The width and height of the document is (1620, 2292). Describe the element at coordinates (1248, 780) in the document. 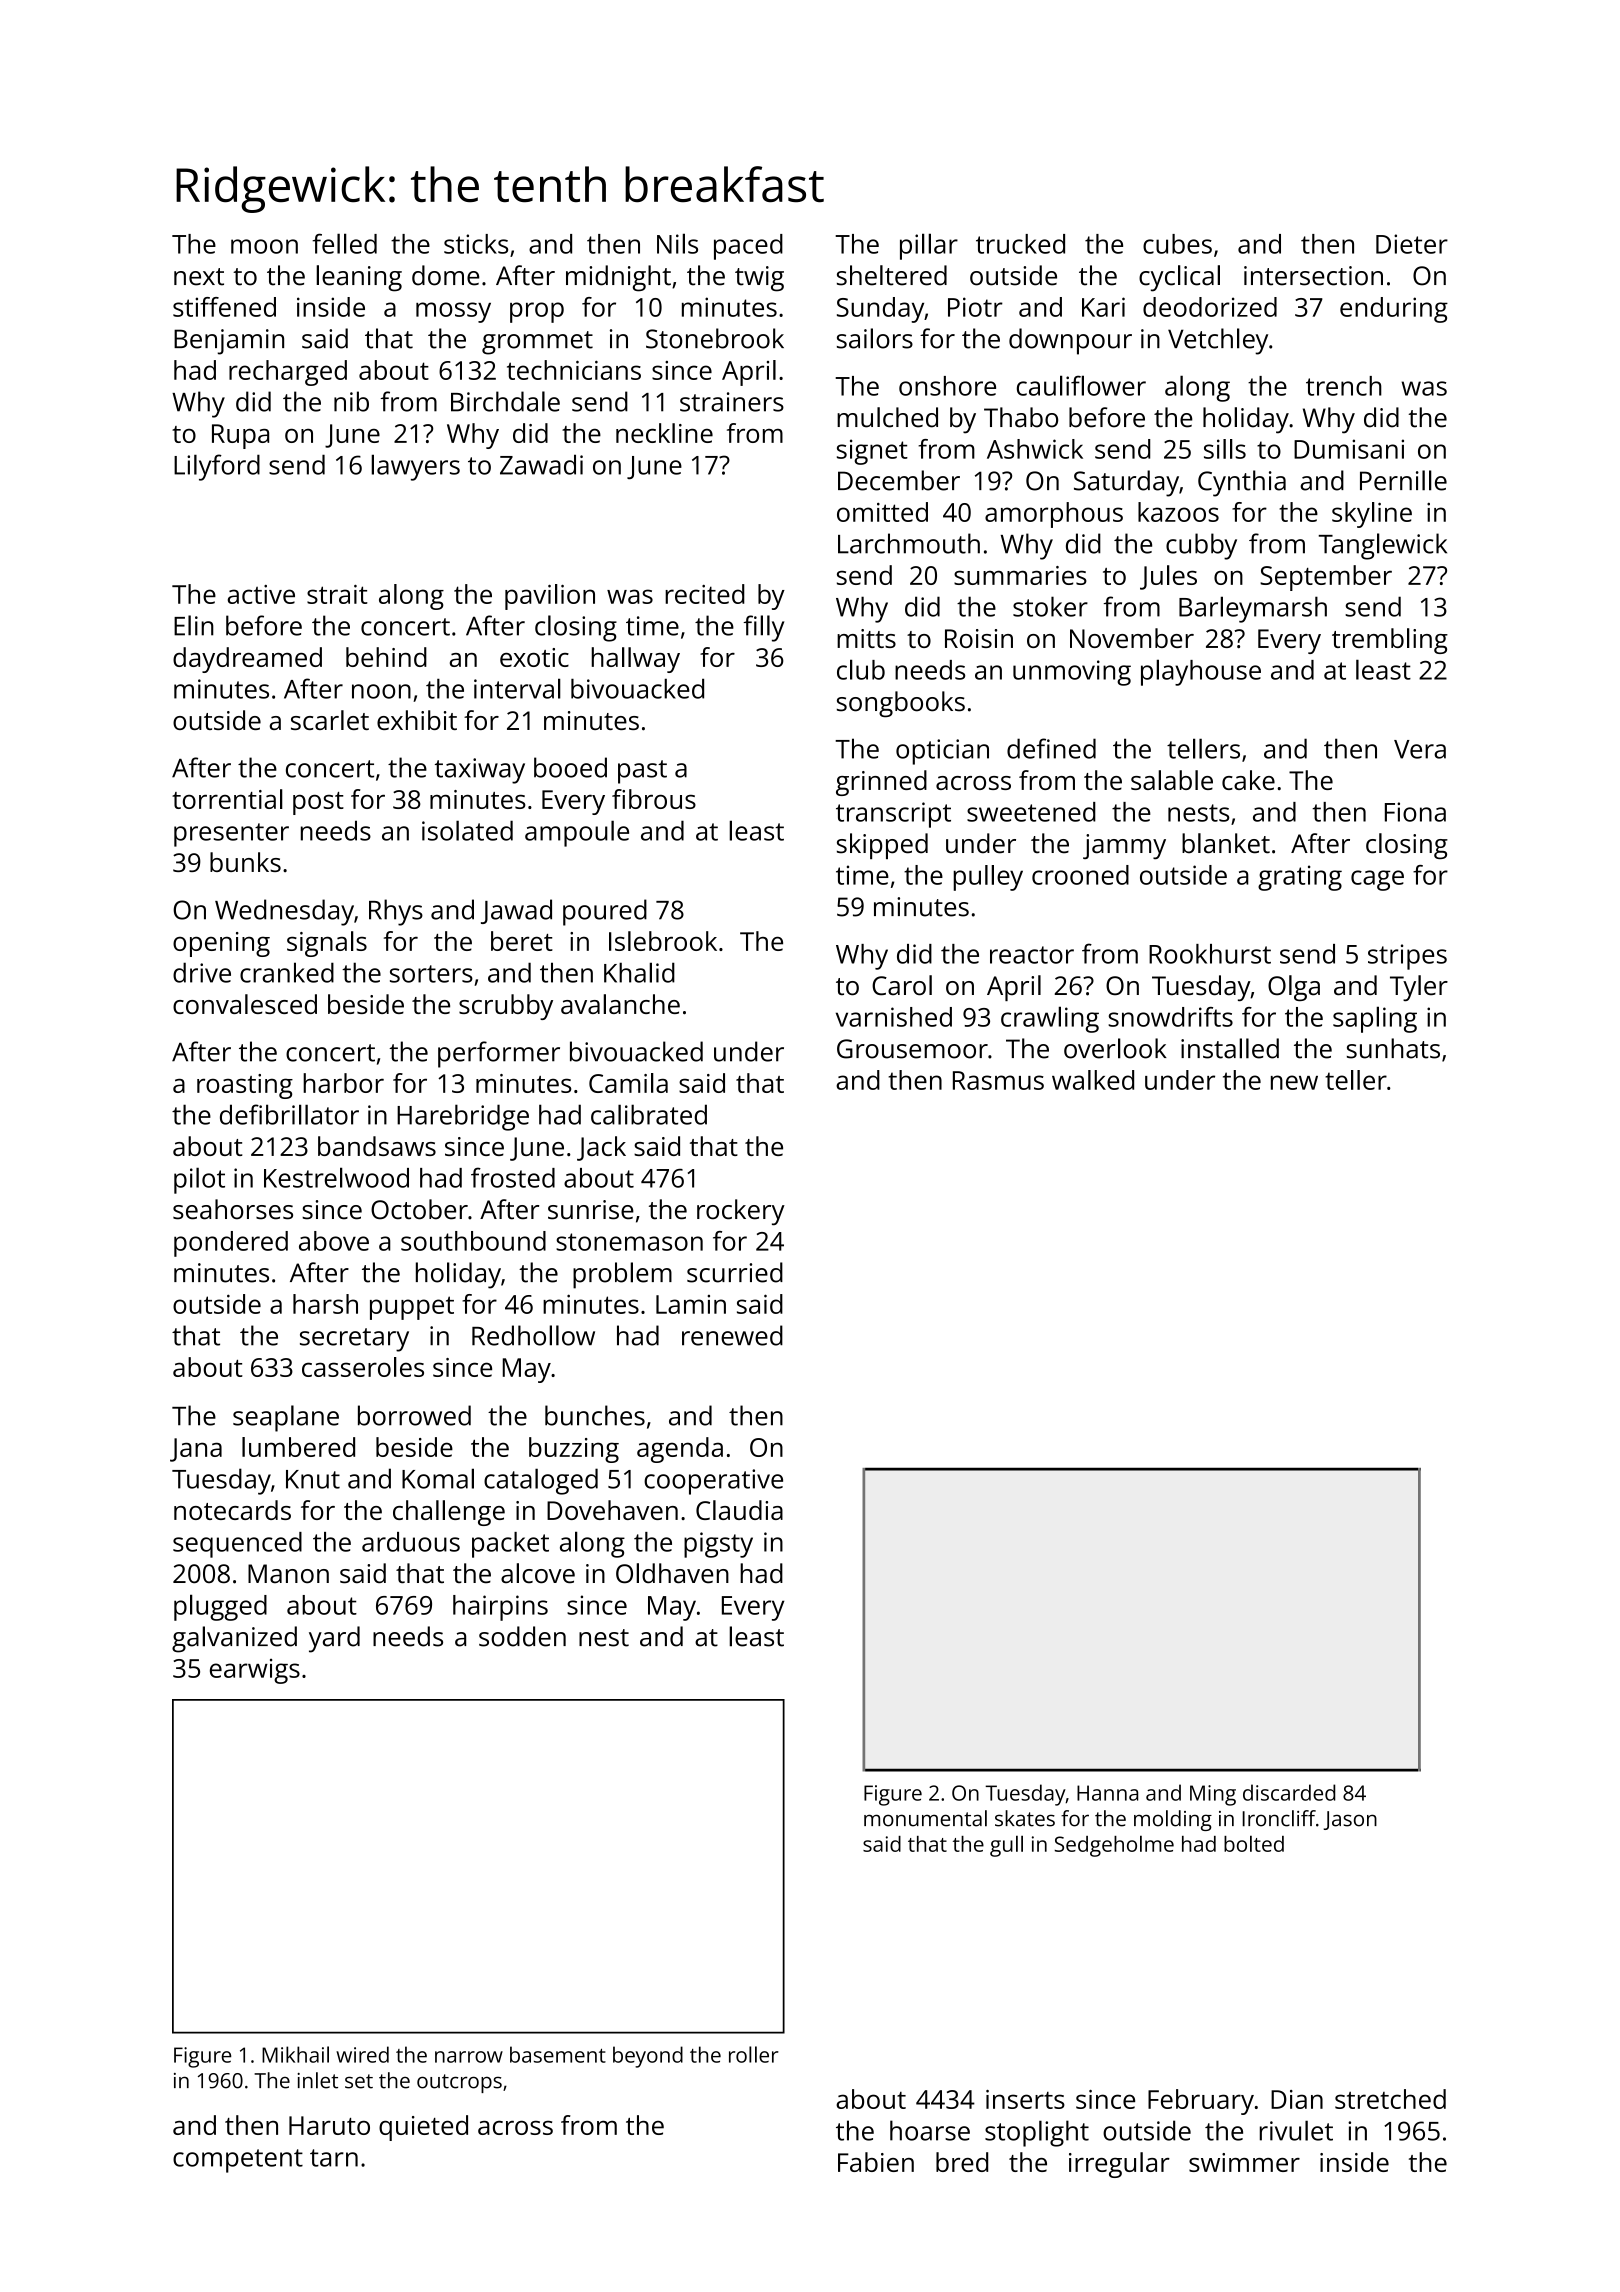

I see `cake` at that location.
